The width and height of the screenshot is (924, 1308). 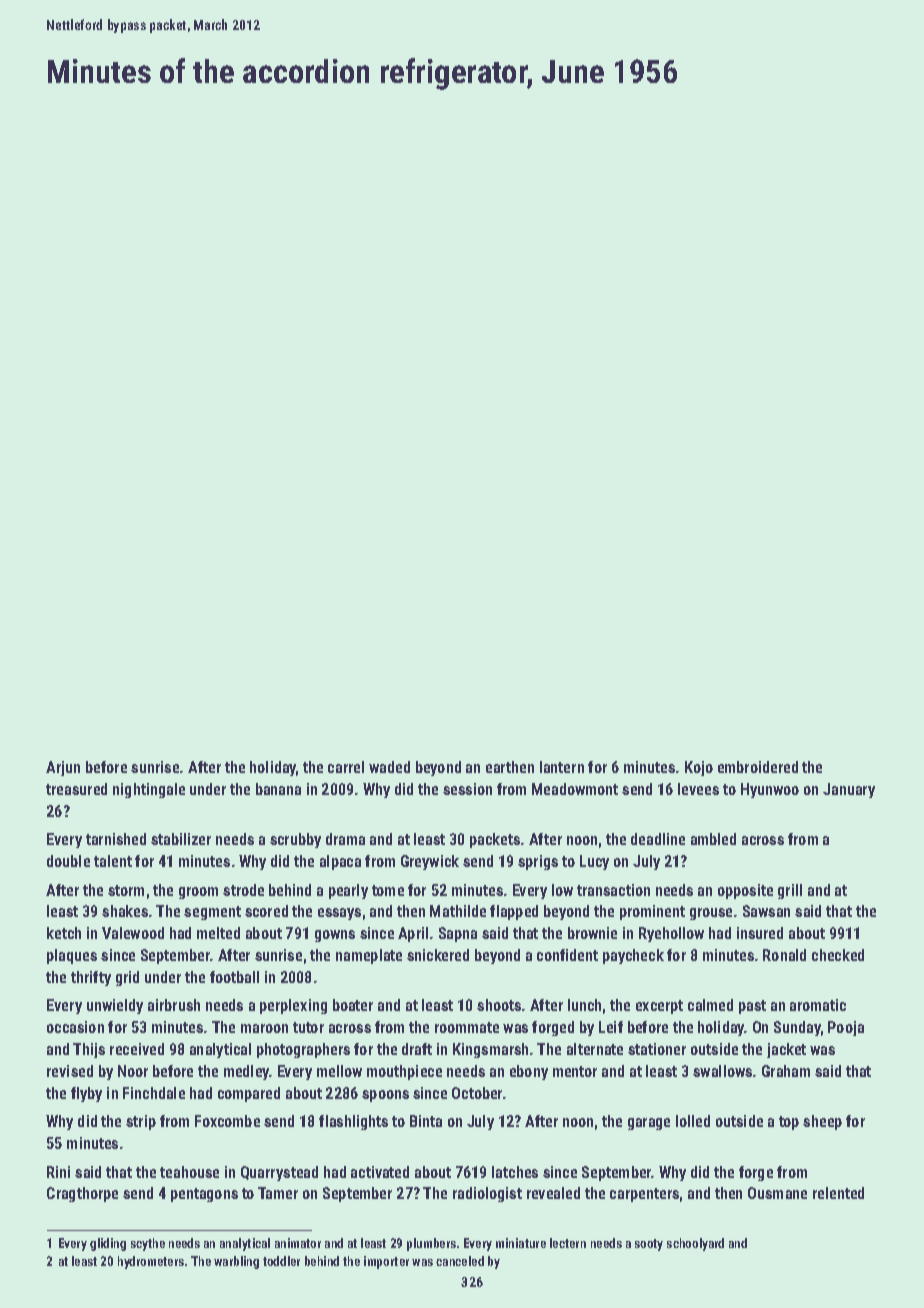 What do you see at coordinates (521, 1243) in the screenshot?
I see `miniature` at bounding box center [521, 1243].
